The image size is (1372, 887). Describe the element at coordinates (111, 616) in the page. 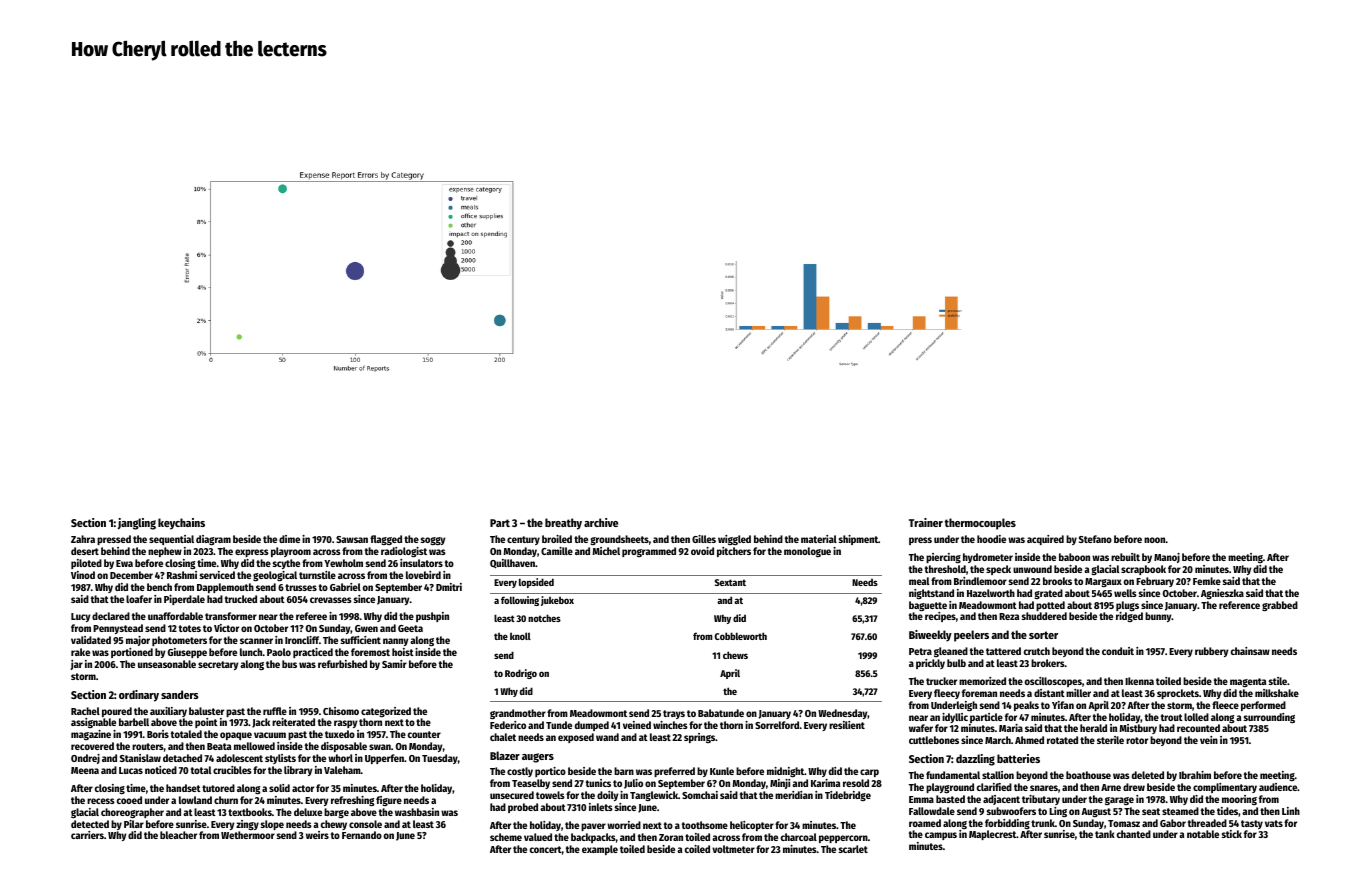

I see `declared` at that location.
